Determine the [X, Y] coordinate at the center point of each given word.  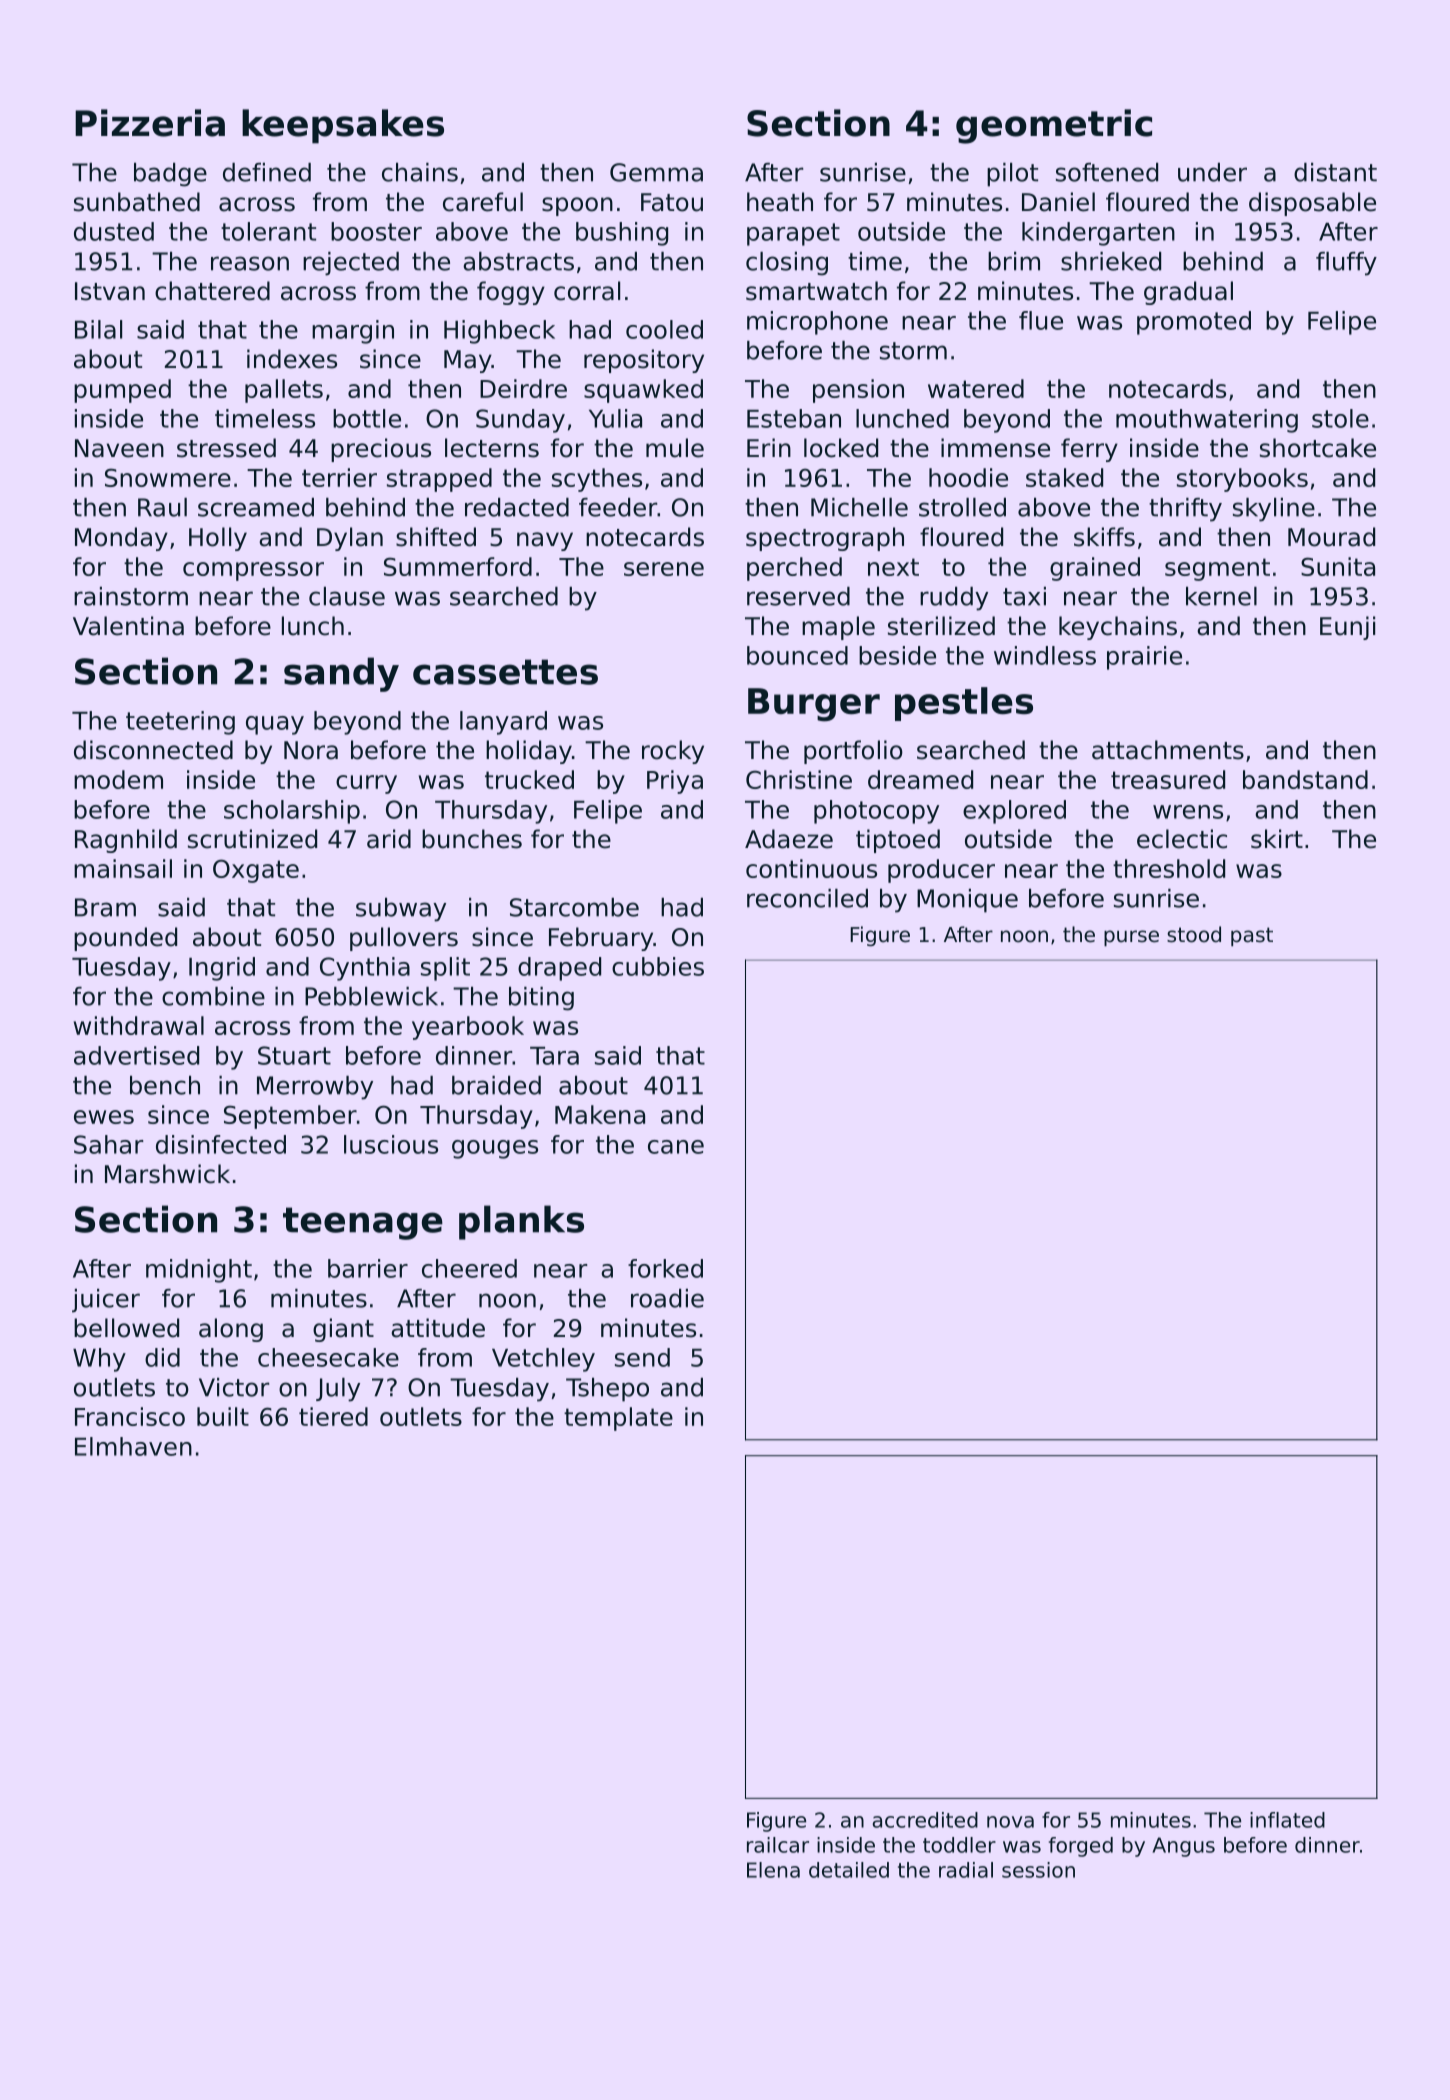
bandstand [1305, 779]
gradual [1188, 293]
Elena [773, 1870]
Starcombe [574, 907]
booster [376, 231]
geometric [1054, 126]
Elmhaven [133, 1446]
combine [213, 996]
